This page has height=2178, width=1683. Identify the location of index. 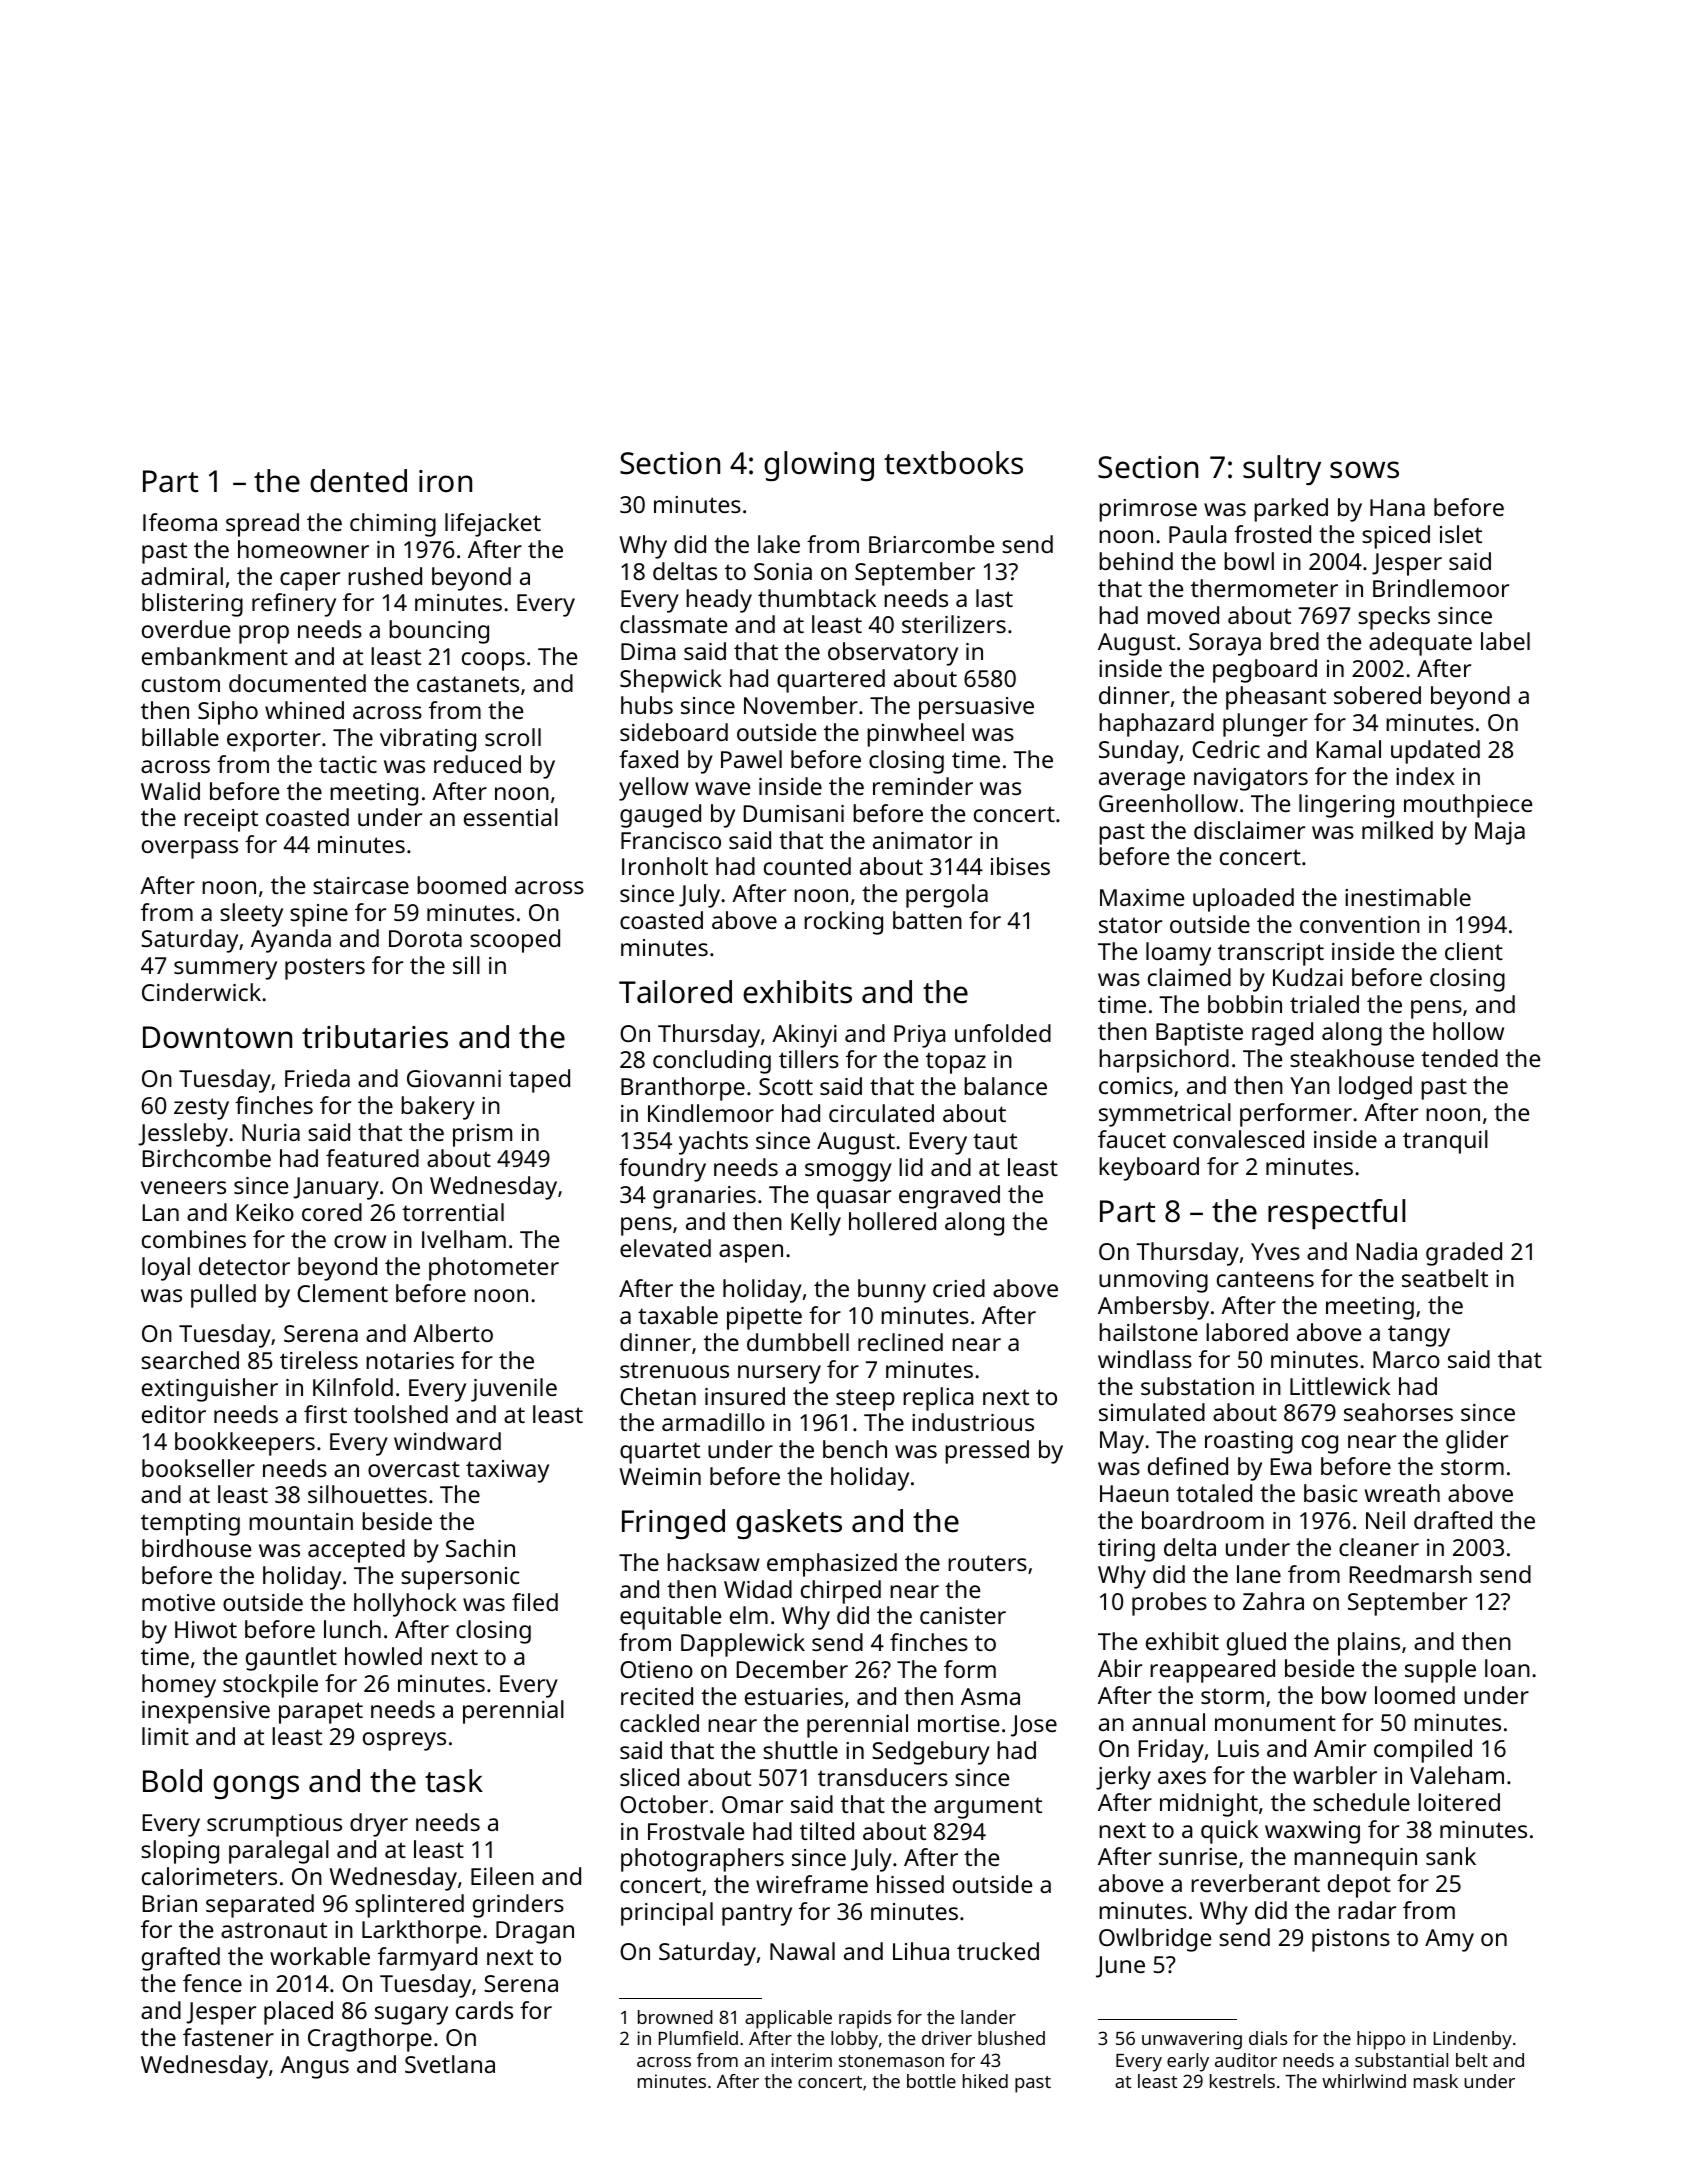
(1425, 776).
